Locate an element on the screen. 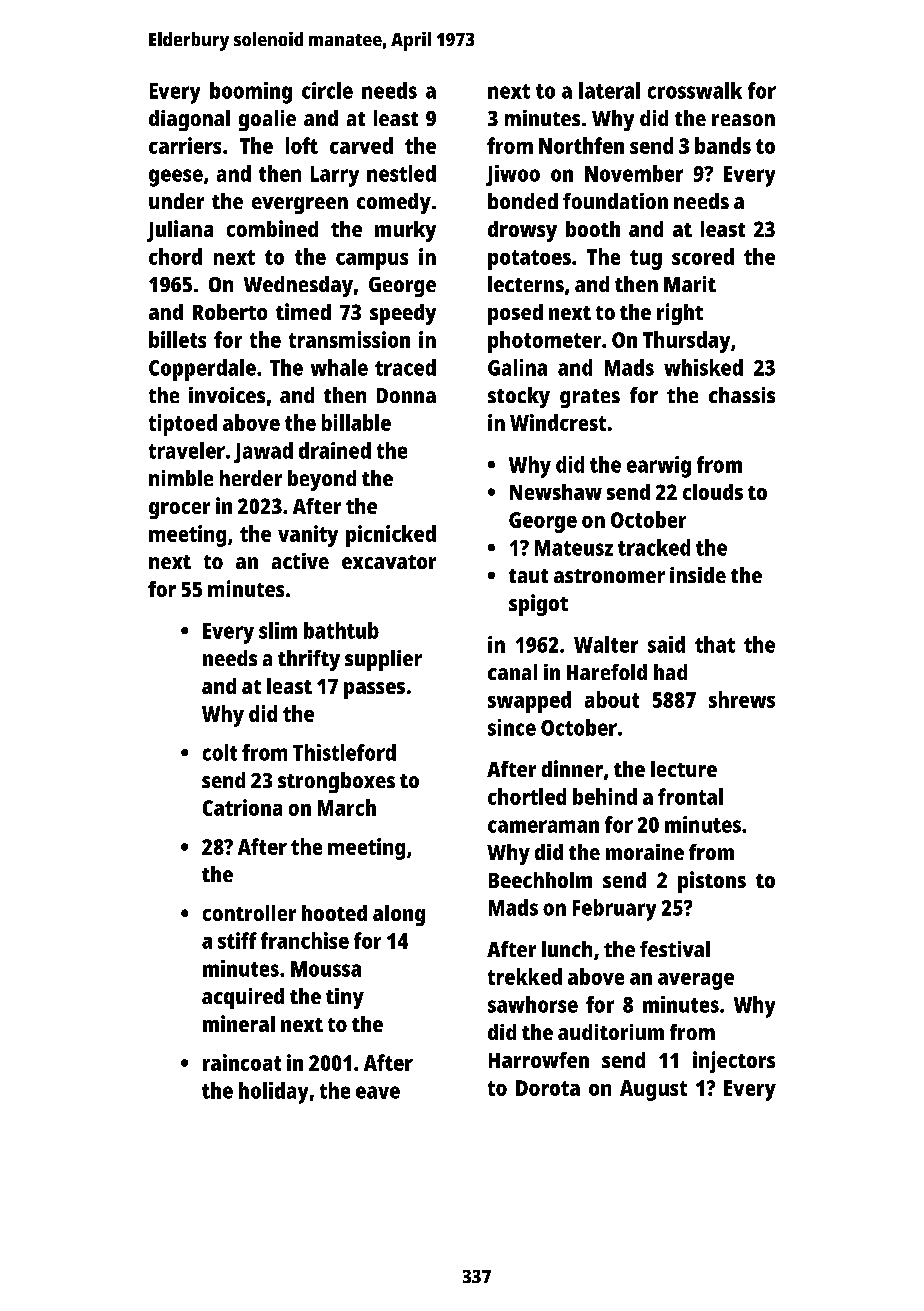 The width and height of the screenshot is (924, 1311). traveler is located at coordinates (187, 450).
